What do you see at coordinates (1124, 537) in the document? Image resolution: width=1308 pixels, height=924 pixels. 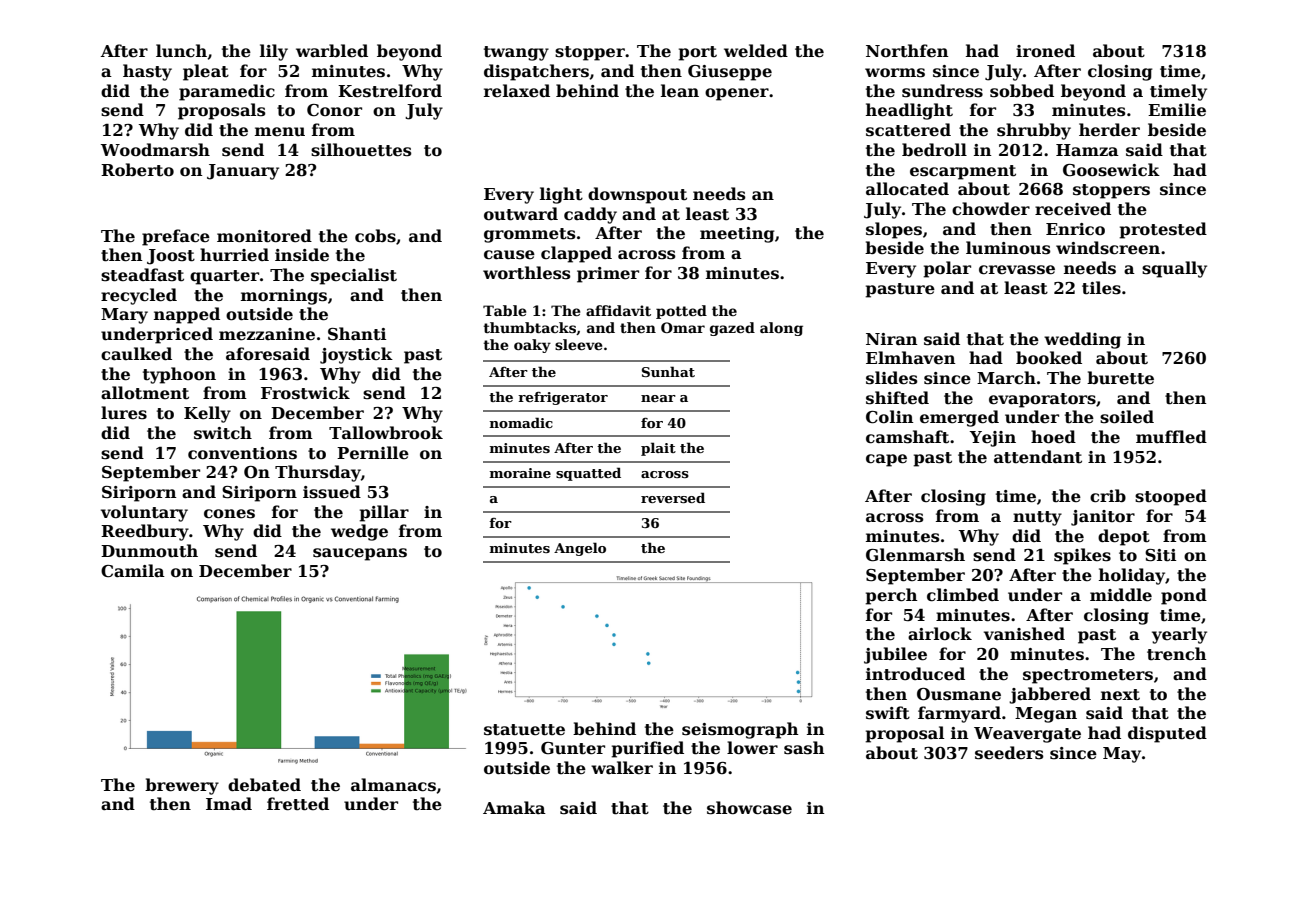 I see `depot` at bounding box center [1124, 537].
